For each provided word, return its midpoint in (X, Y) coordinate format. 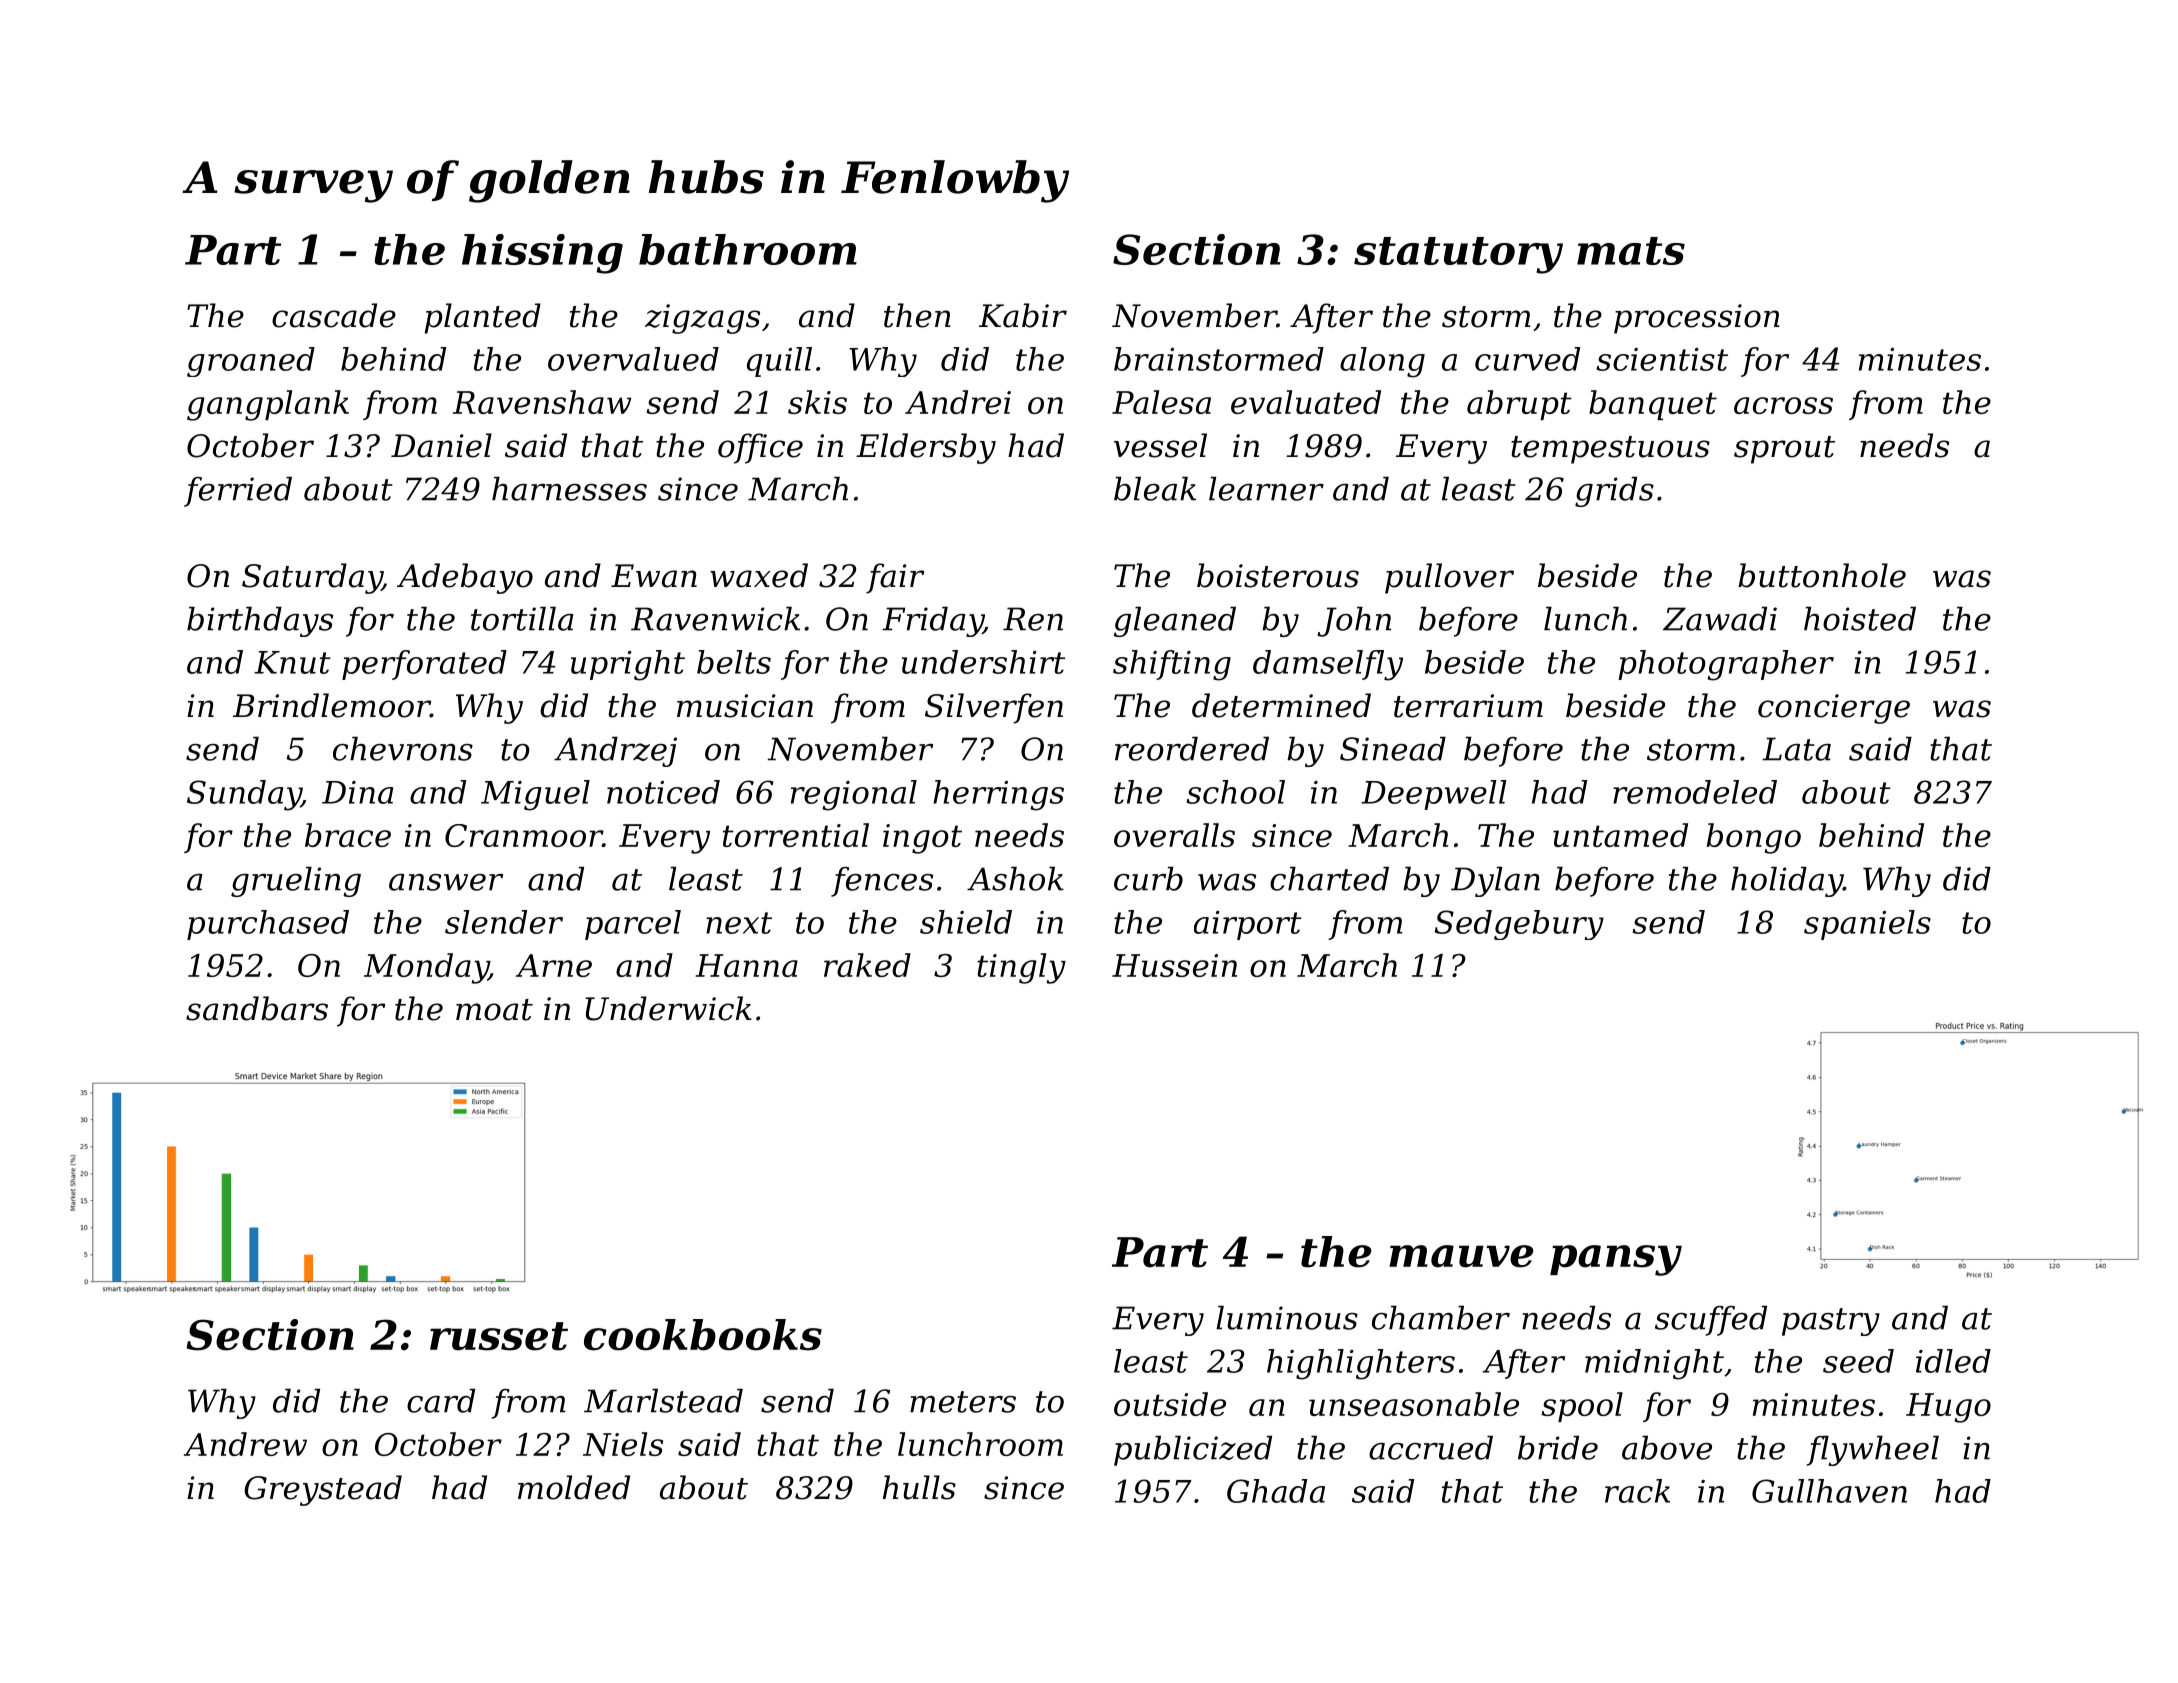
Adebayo (465, 578)
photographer (1726, 665)
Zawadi (1720, 618)
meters (963, 1402)
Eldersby (926, 448)
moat (494, 1010)
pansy (1616, 1260)
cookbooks (703, 1335)
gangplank (268, 405)
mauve (1461, 1256)
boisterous (1278, 575)
